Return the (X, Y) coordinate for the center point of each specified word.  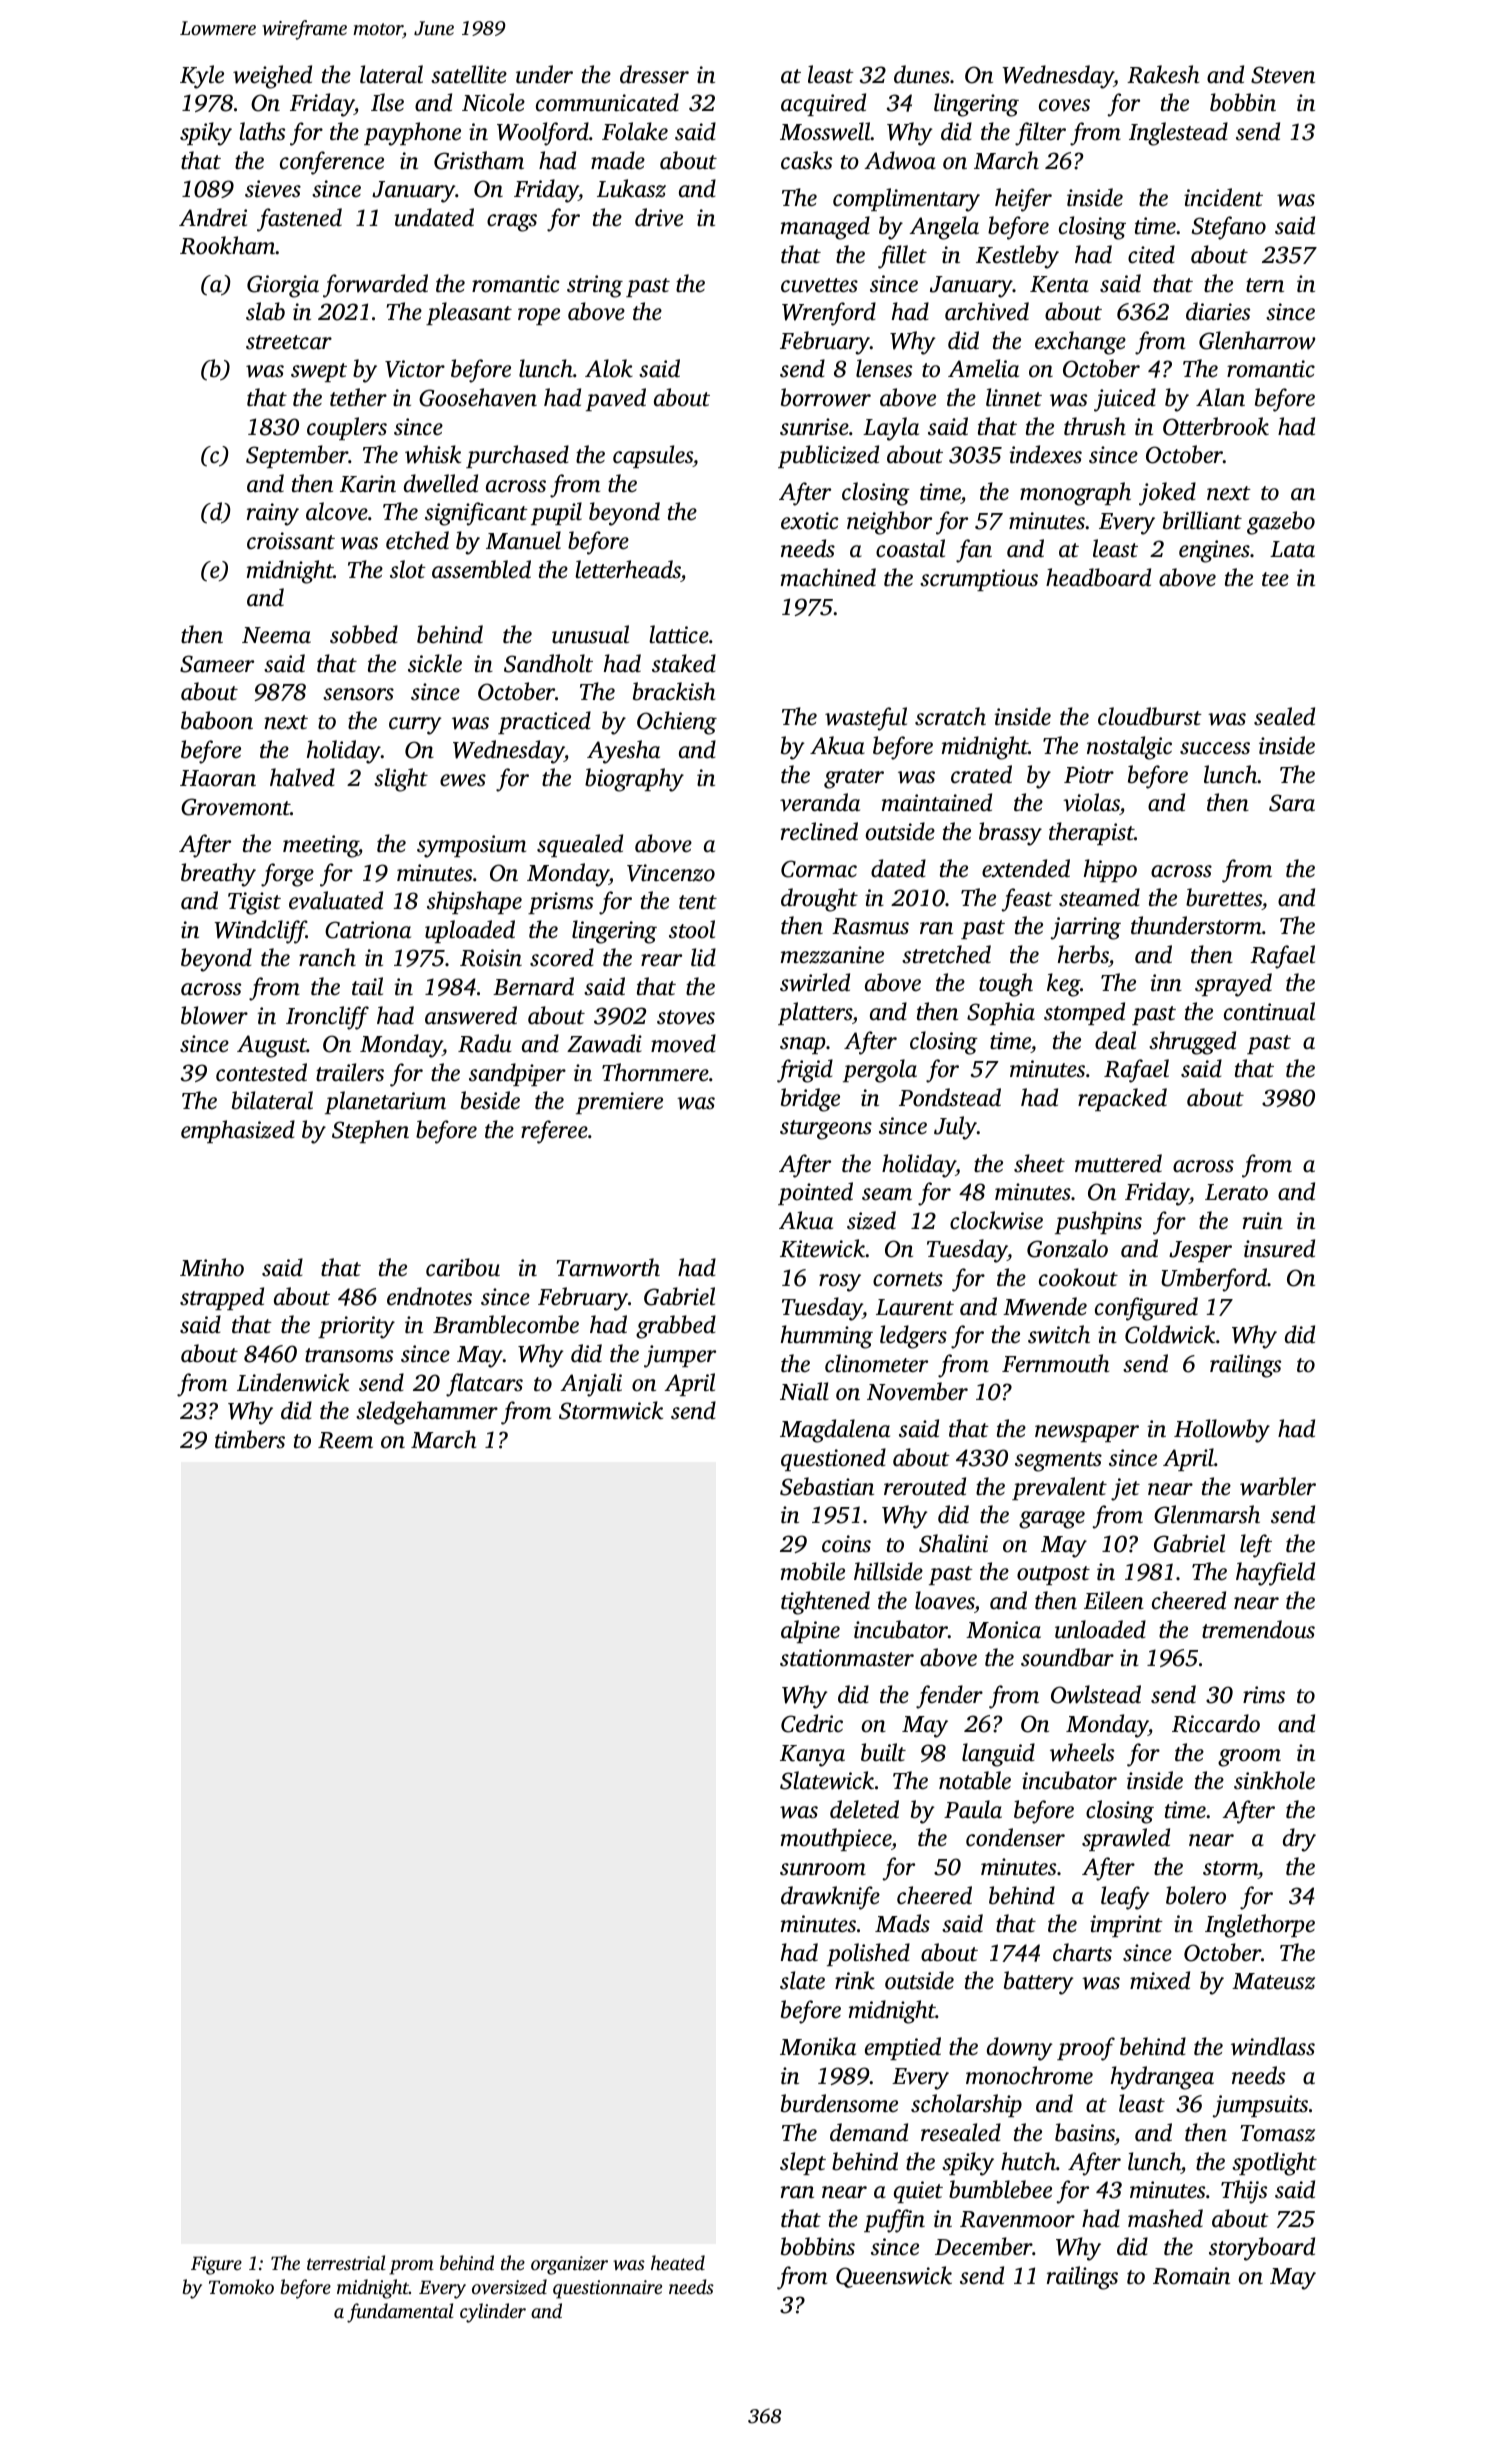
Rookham (228, 245)
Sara (1292, 803)
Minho (212, 1267)
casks (806, 160)
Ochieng (677, 723)
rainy (273, 514)
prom (411, 2267)
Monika (818, 2046)
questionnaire (607, 2289)
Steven (1283, 75)
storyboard (1262, 2249)
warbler (1278, 1486)
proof (1086, 2049)
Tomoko (241, 2286)
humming (827, 1337)
